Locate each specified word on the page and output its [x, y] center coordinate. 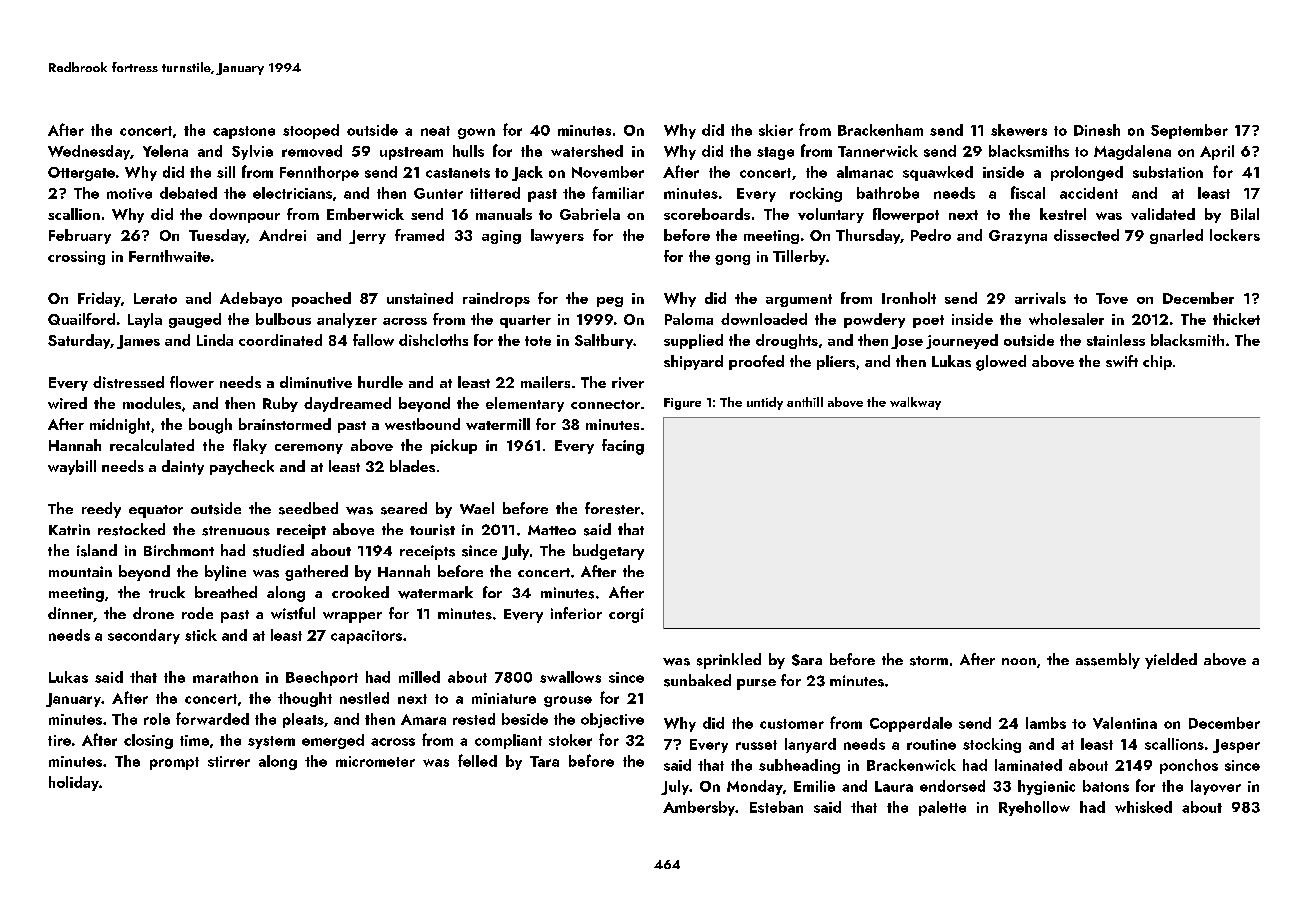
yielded [1171, 661]
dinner [70, 613]
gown [476, 133]
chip [1157, 362]
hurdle [380, 382]
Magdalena [1132, 152]
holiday [74, 783]
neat [435, 131]
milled [419, 677]
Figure [682, 404]
